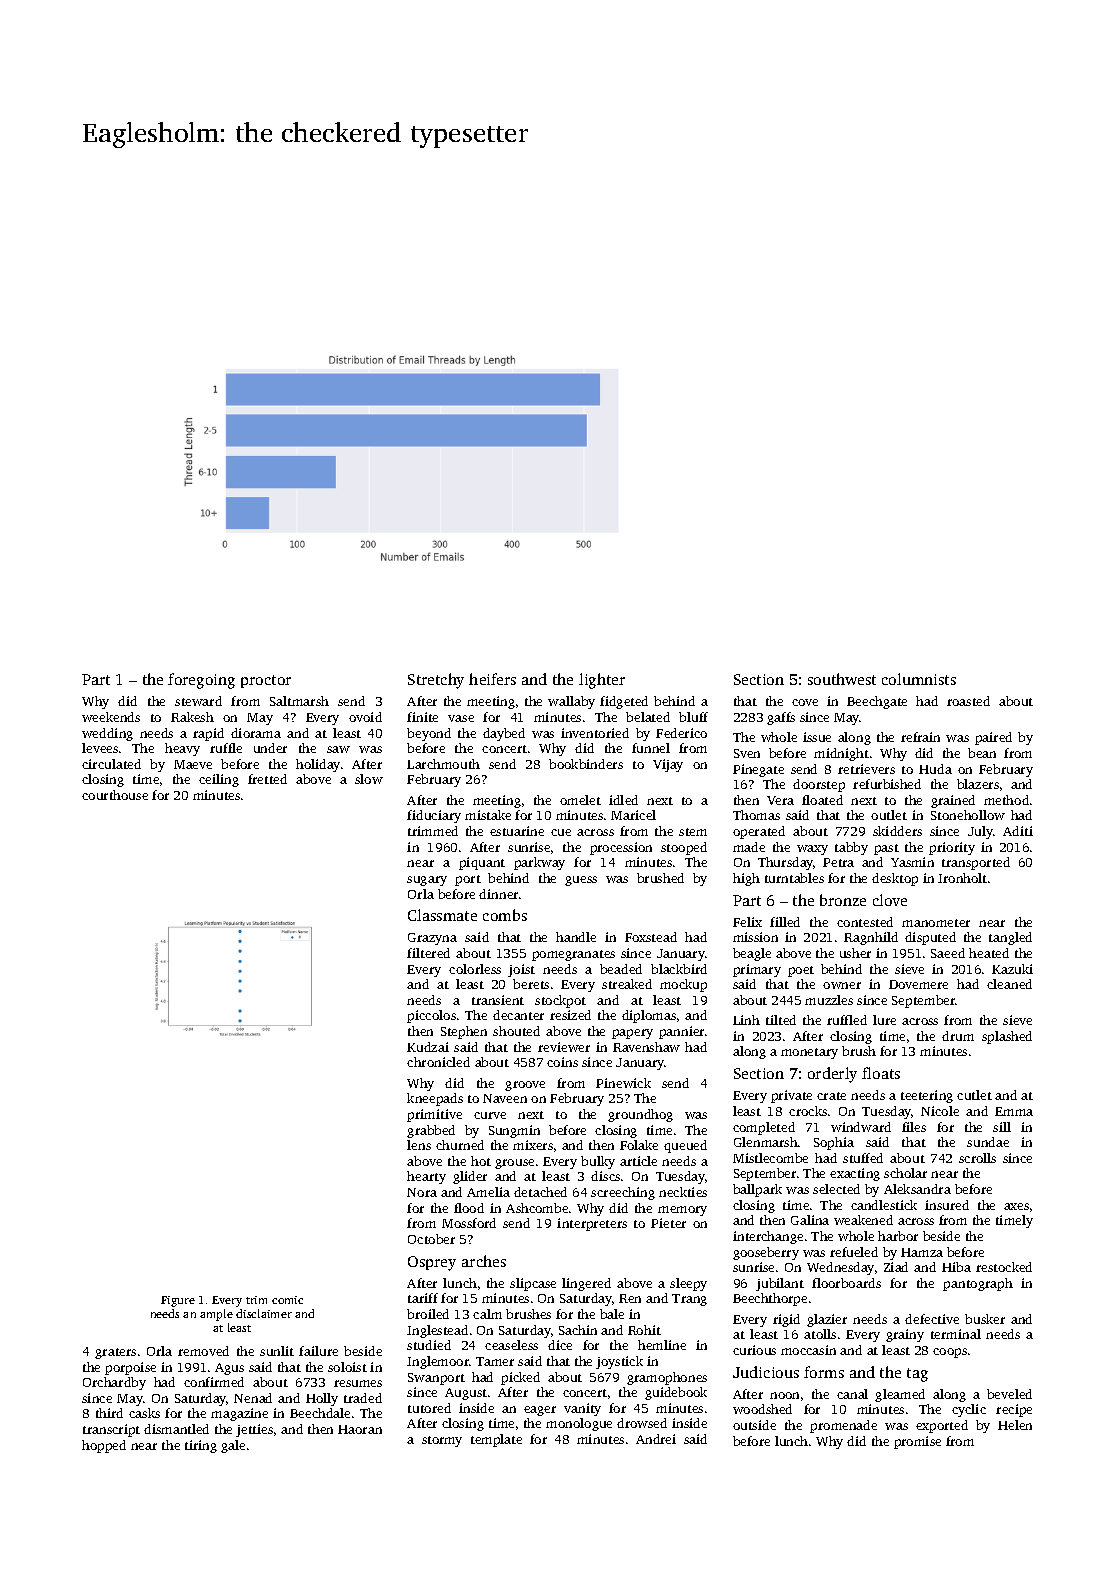 This screenshot has height=1578, width=1116. Describe the element at coordinates (201, 681) in the screenshot. I see `foregoing` at that location.
